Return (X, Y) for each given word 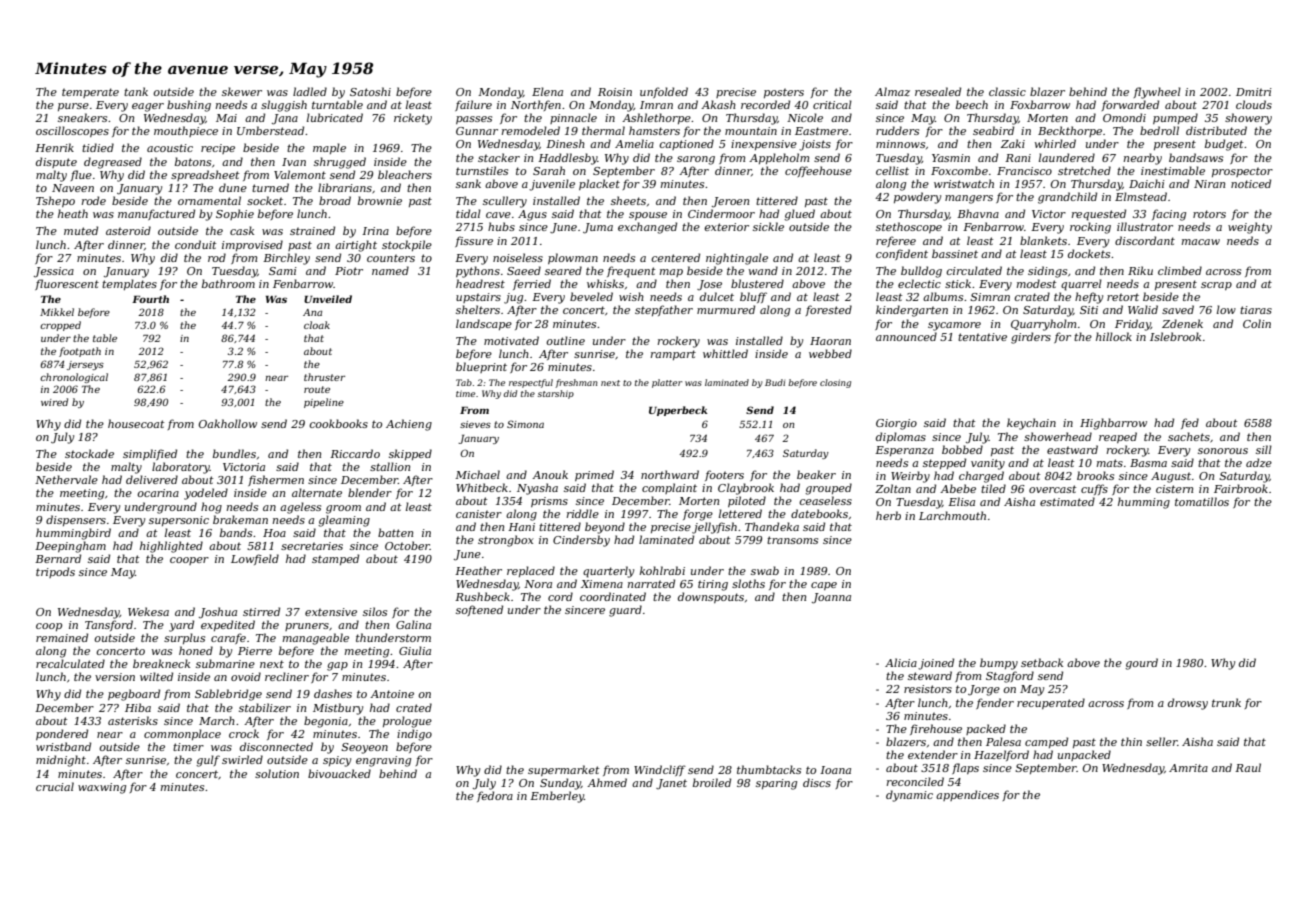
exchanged (647, 228)
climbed (1180, 270)
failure (473, 105)
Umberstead (270, 130)
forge (698, 515)
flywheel (1157, 93)
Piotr (349, 271)
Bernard (58, 558)
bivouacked (339, 773)
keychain (1031, 424)
